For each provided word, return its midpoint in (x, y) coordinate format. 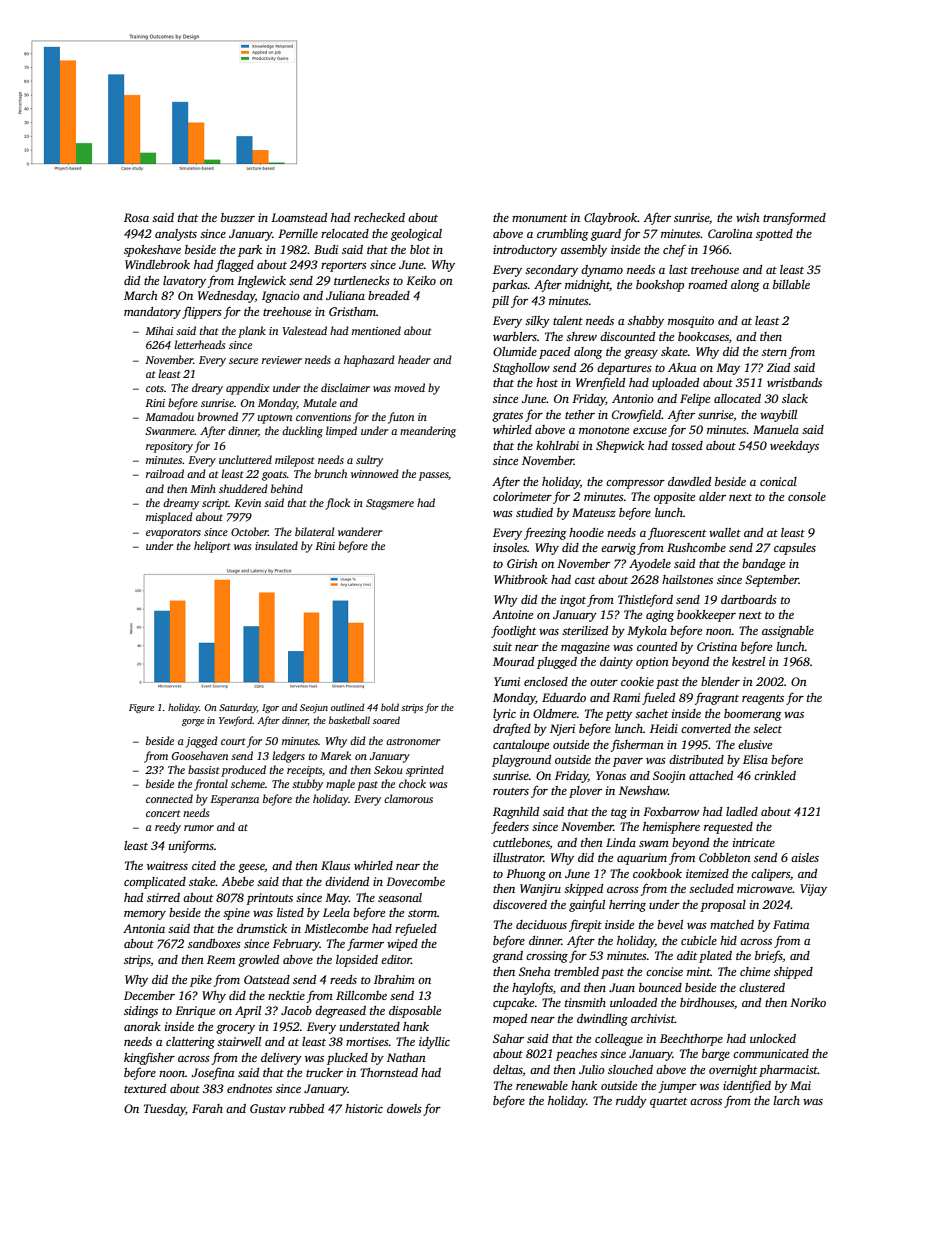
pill (500, 302)
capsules (795, 549)
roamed (707, 284)
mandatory (152, 313)
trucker (324, 1072)
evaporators (173, 534)
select (767, 728)
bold (390, 707)
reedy (168, 828)
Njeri (562, 730)
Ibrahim (394, 979)
